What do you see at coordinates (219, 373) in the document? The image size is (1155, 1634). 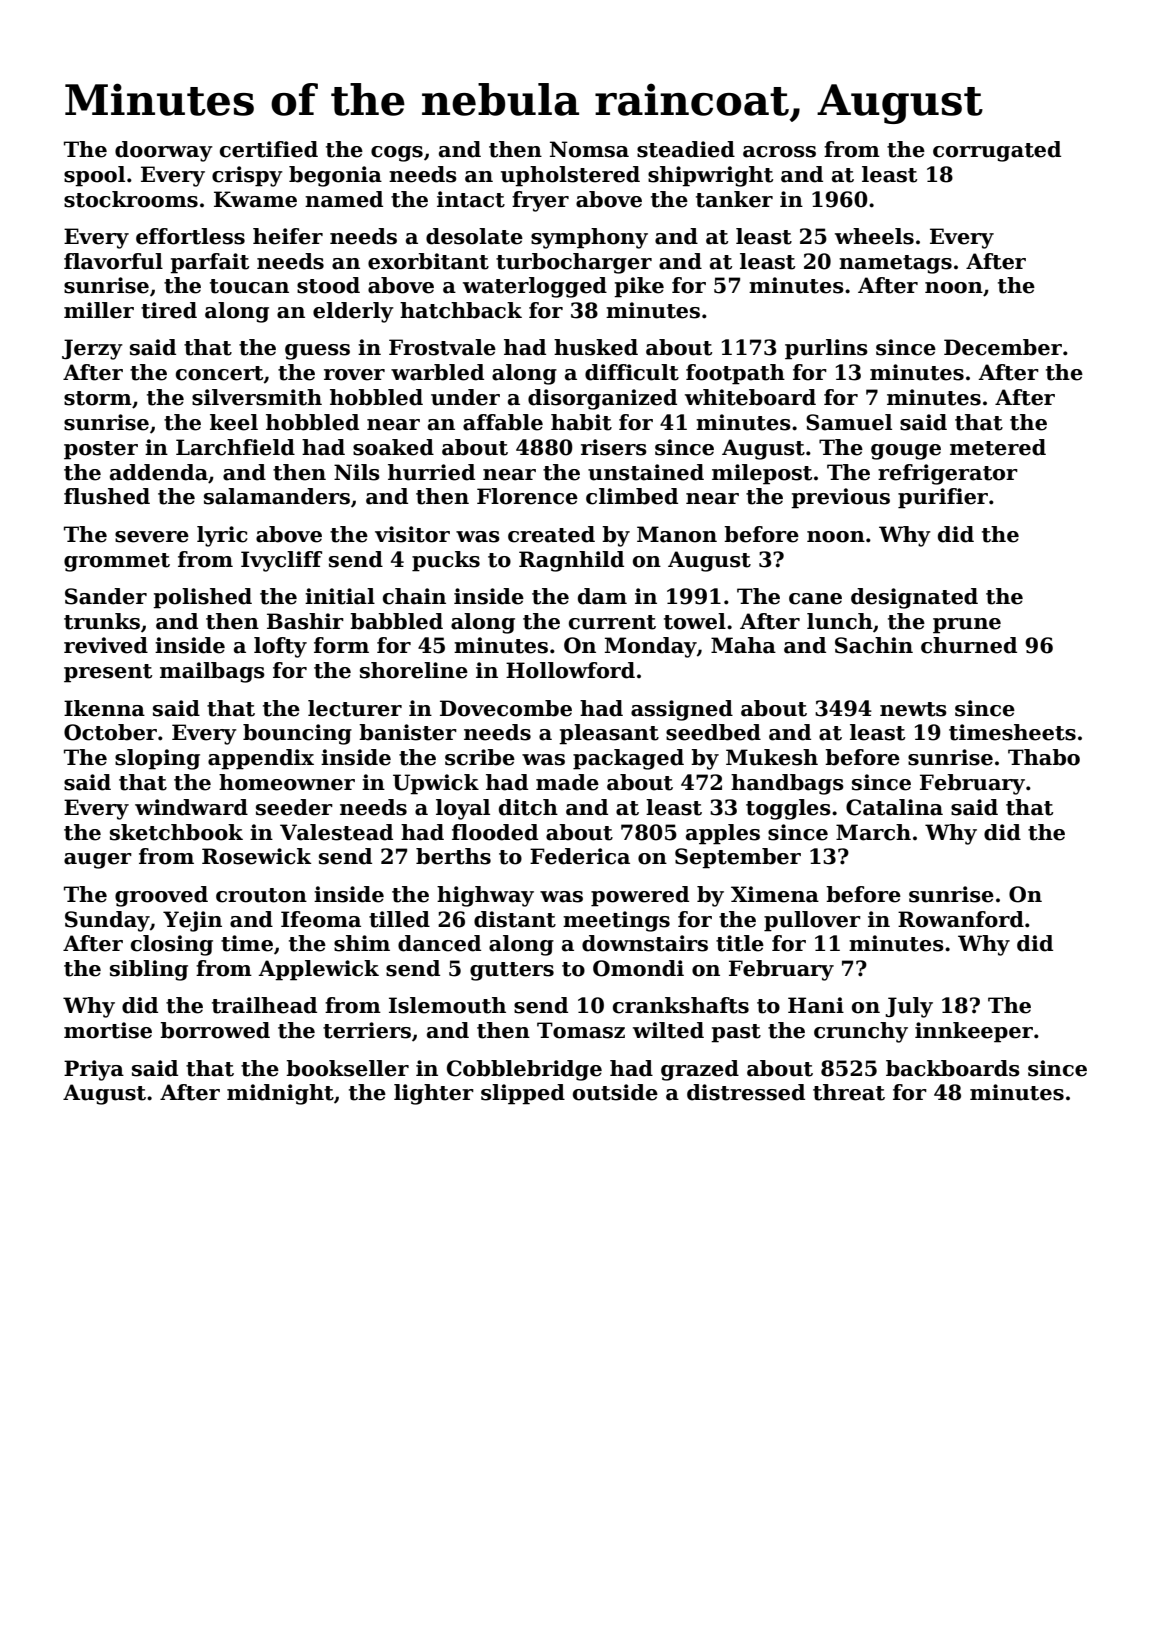 I see `concert` at bounding box center [219, 373].
